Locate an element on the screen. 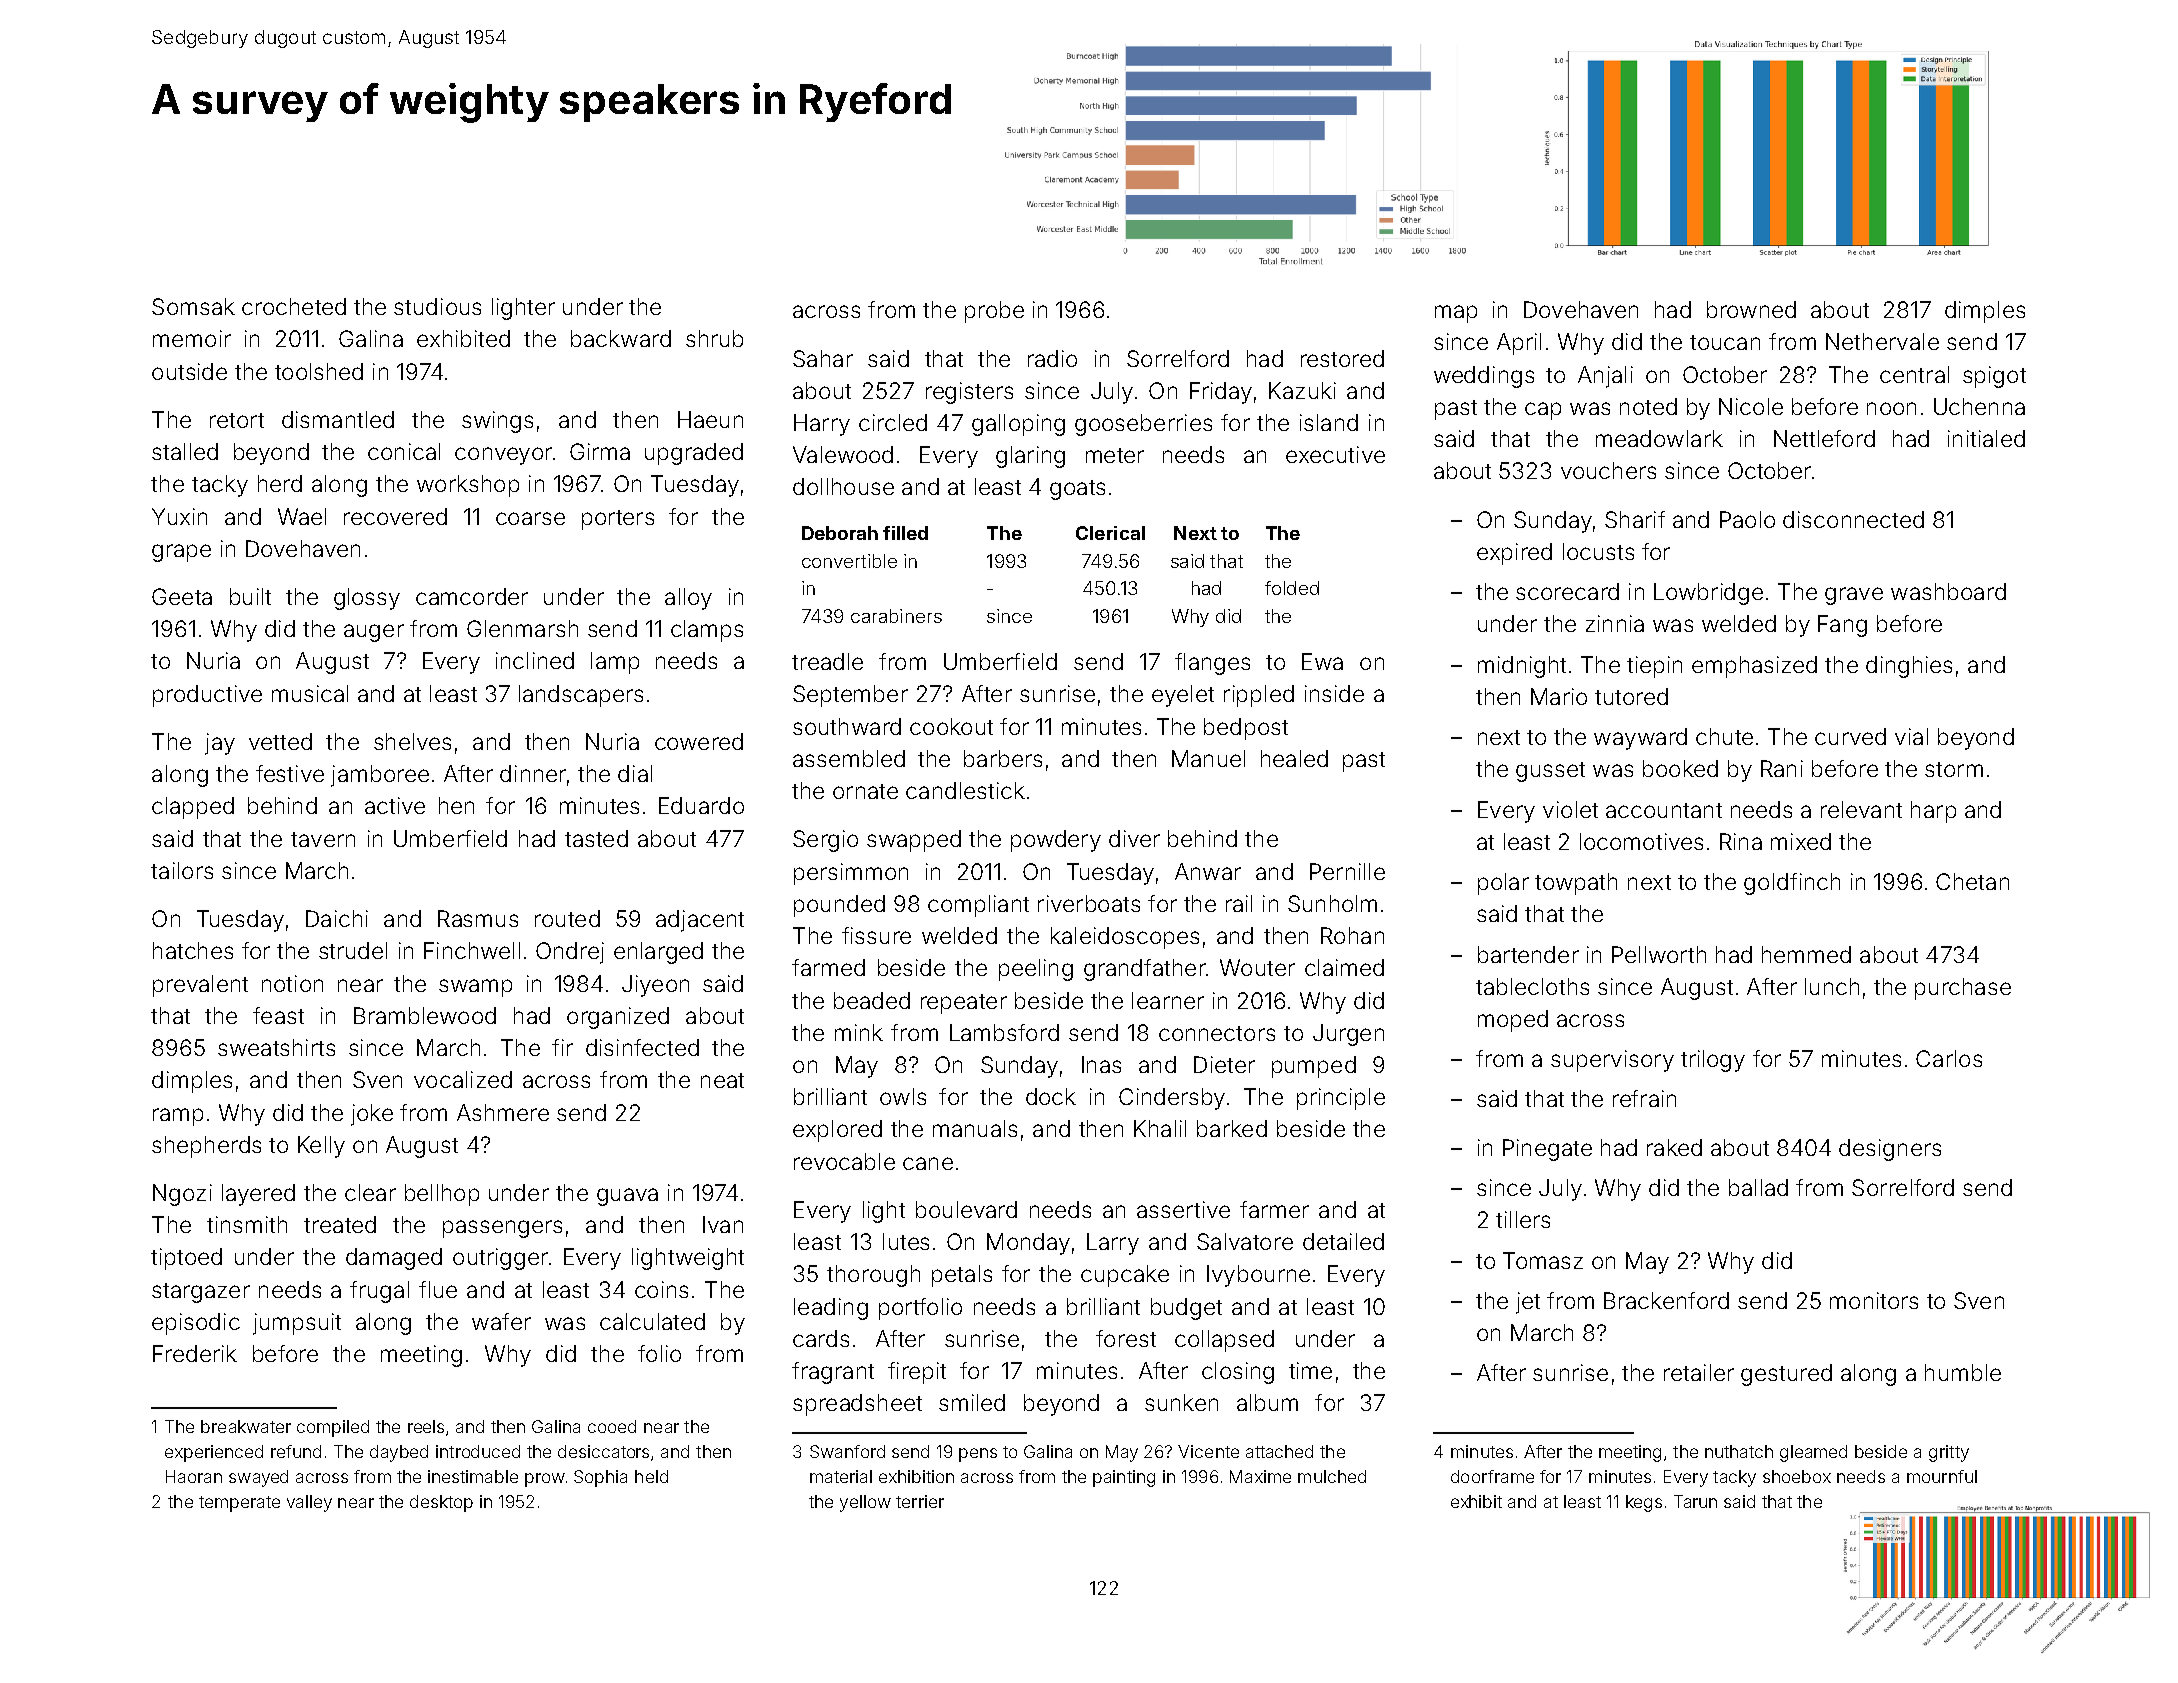 This screenshot has width=2178, height=1683. Carlos is located at coordinates (1949, 1058).
